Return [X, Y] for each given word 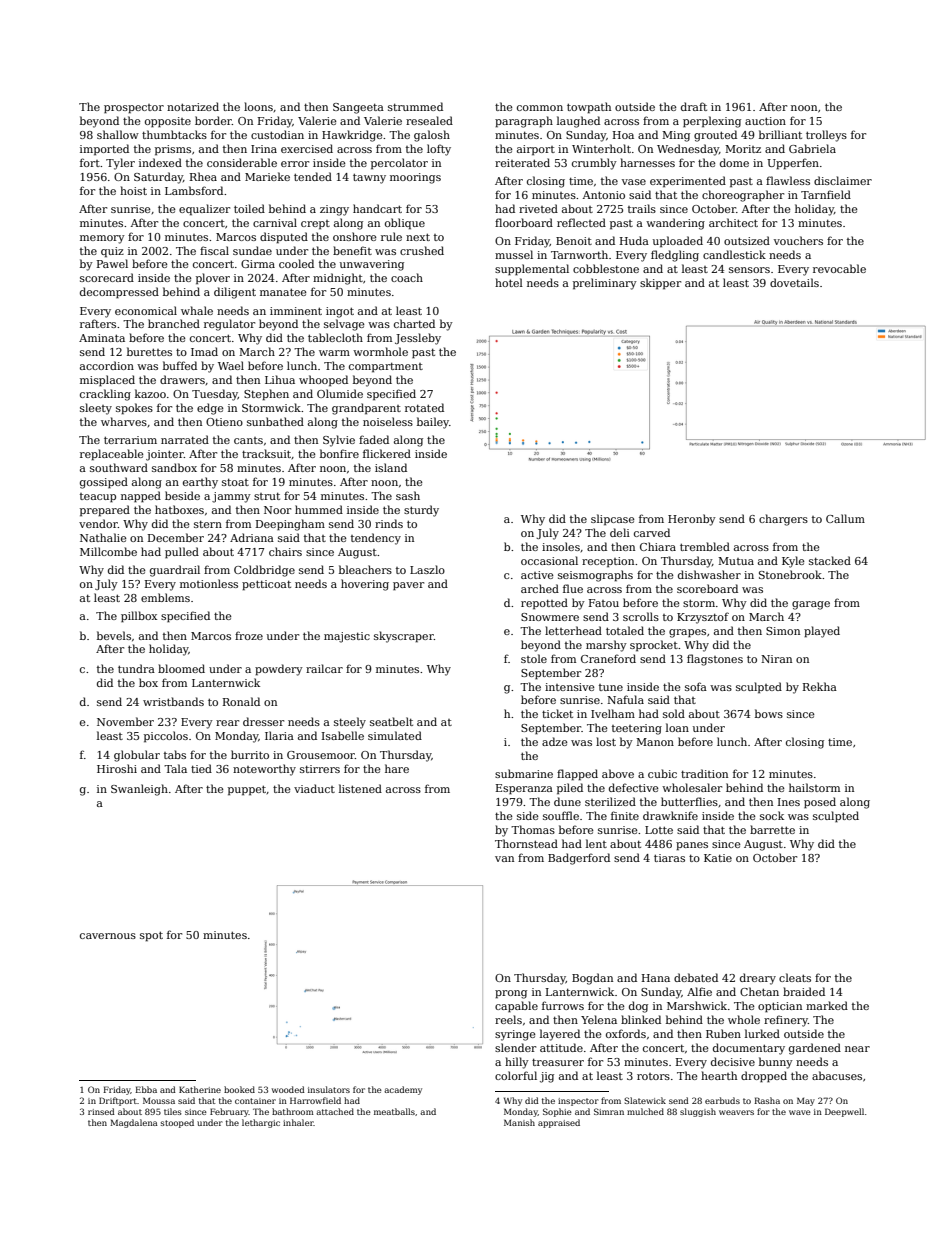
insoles [561, 546]
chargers [783, 520]
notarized [193, 106]
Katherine [200, 1089]
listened [360, 788]
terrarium [130, 440]
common [540, 108]
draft [694, 106]
